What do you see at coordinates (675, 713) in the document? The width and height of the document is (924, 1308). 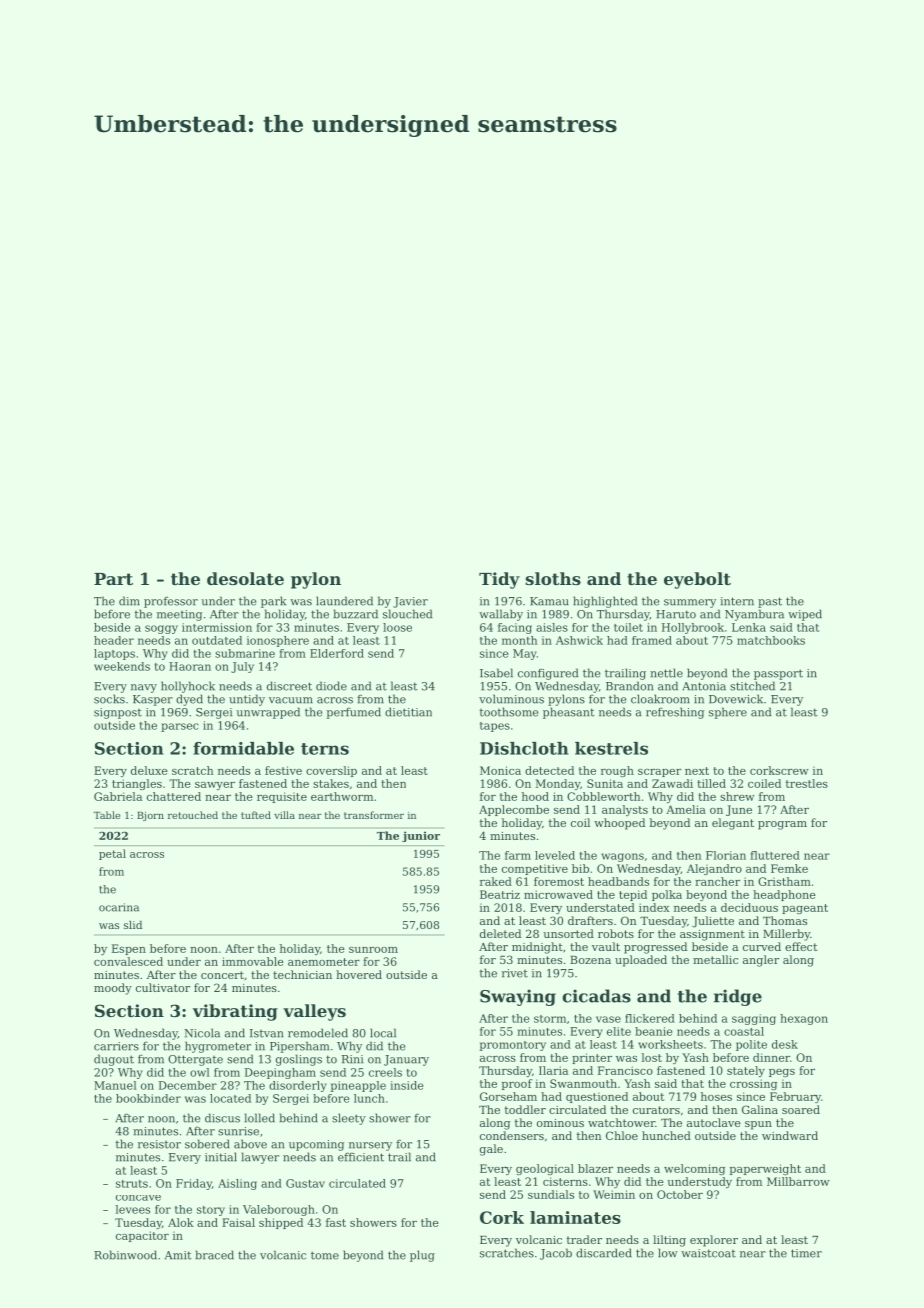 I see `refreshing` at bounding box center [675, 713].
